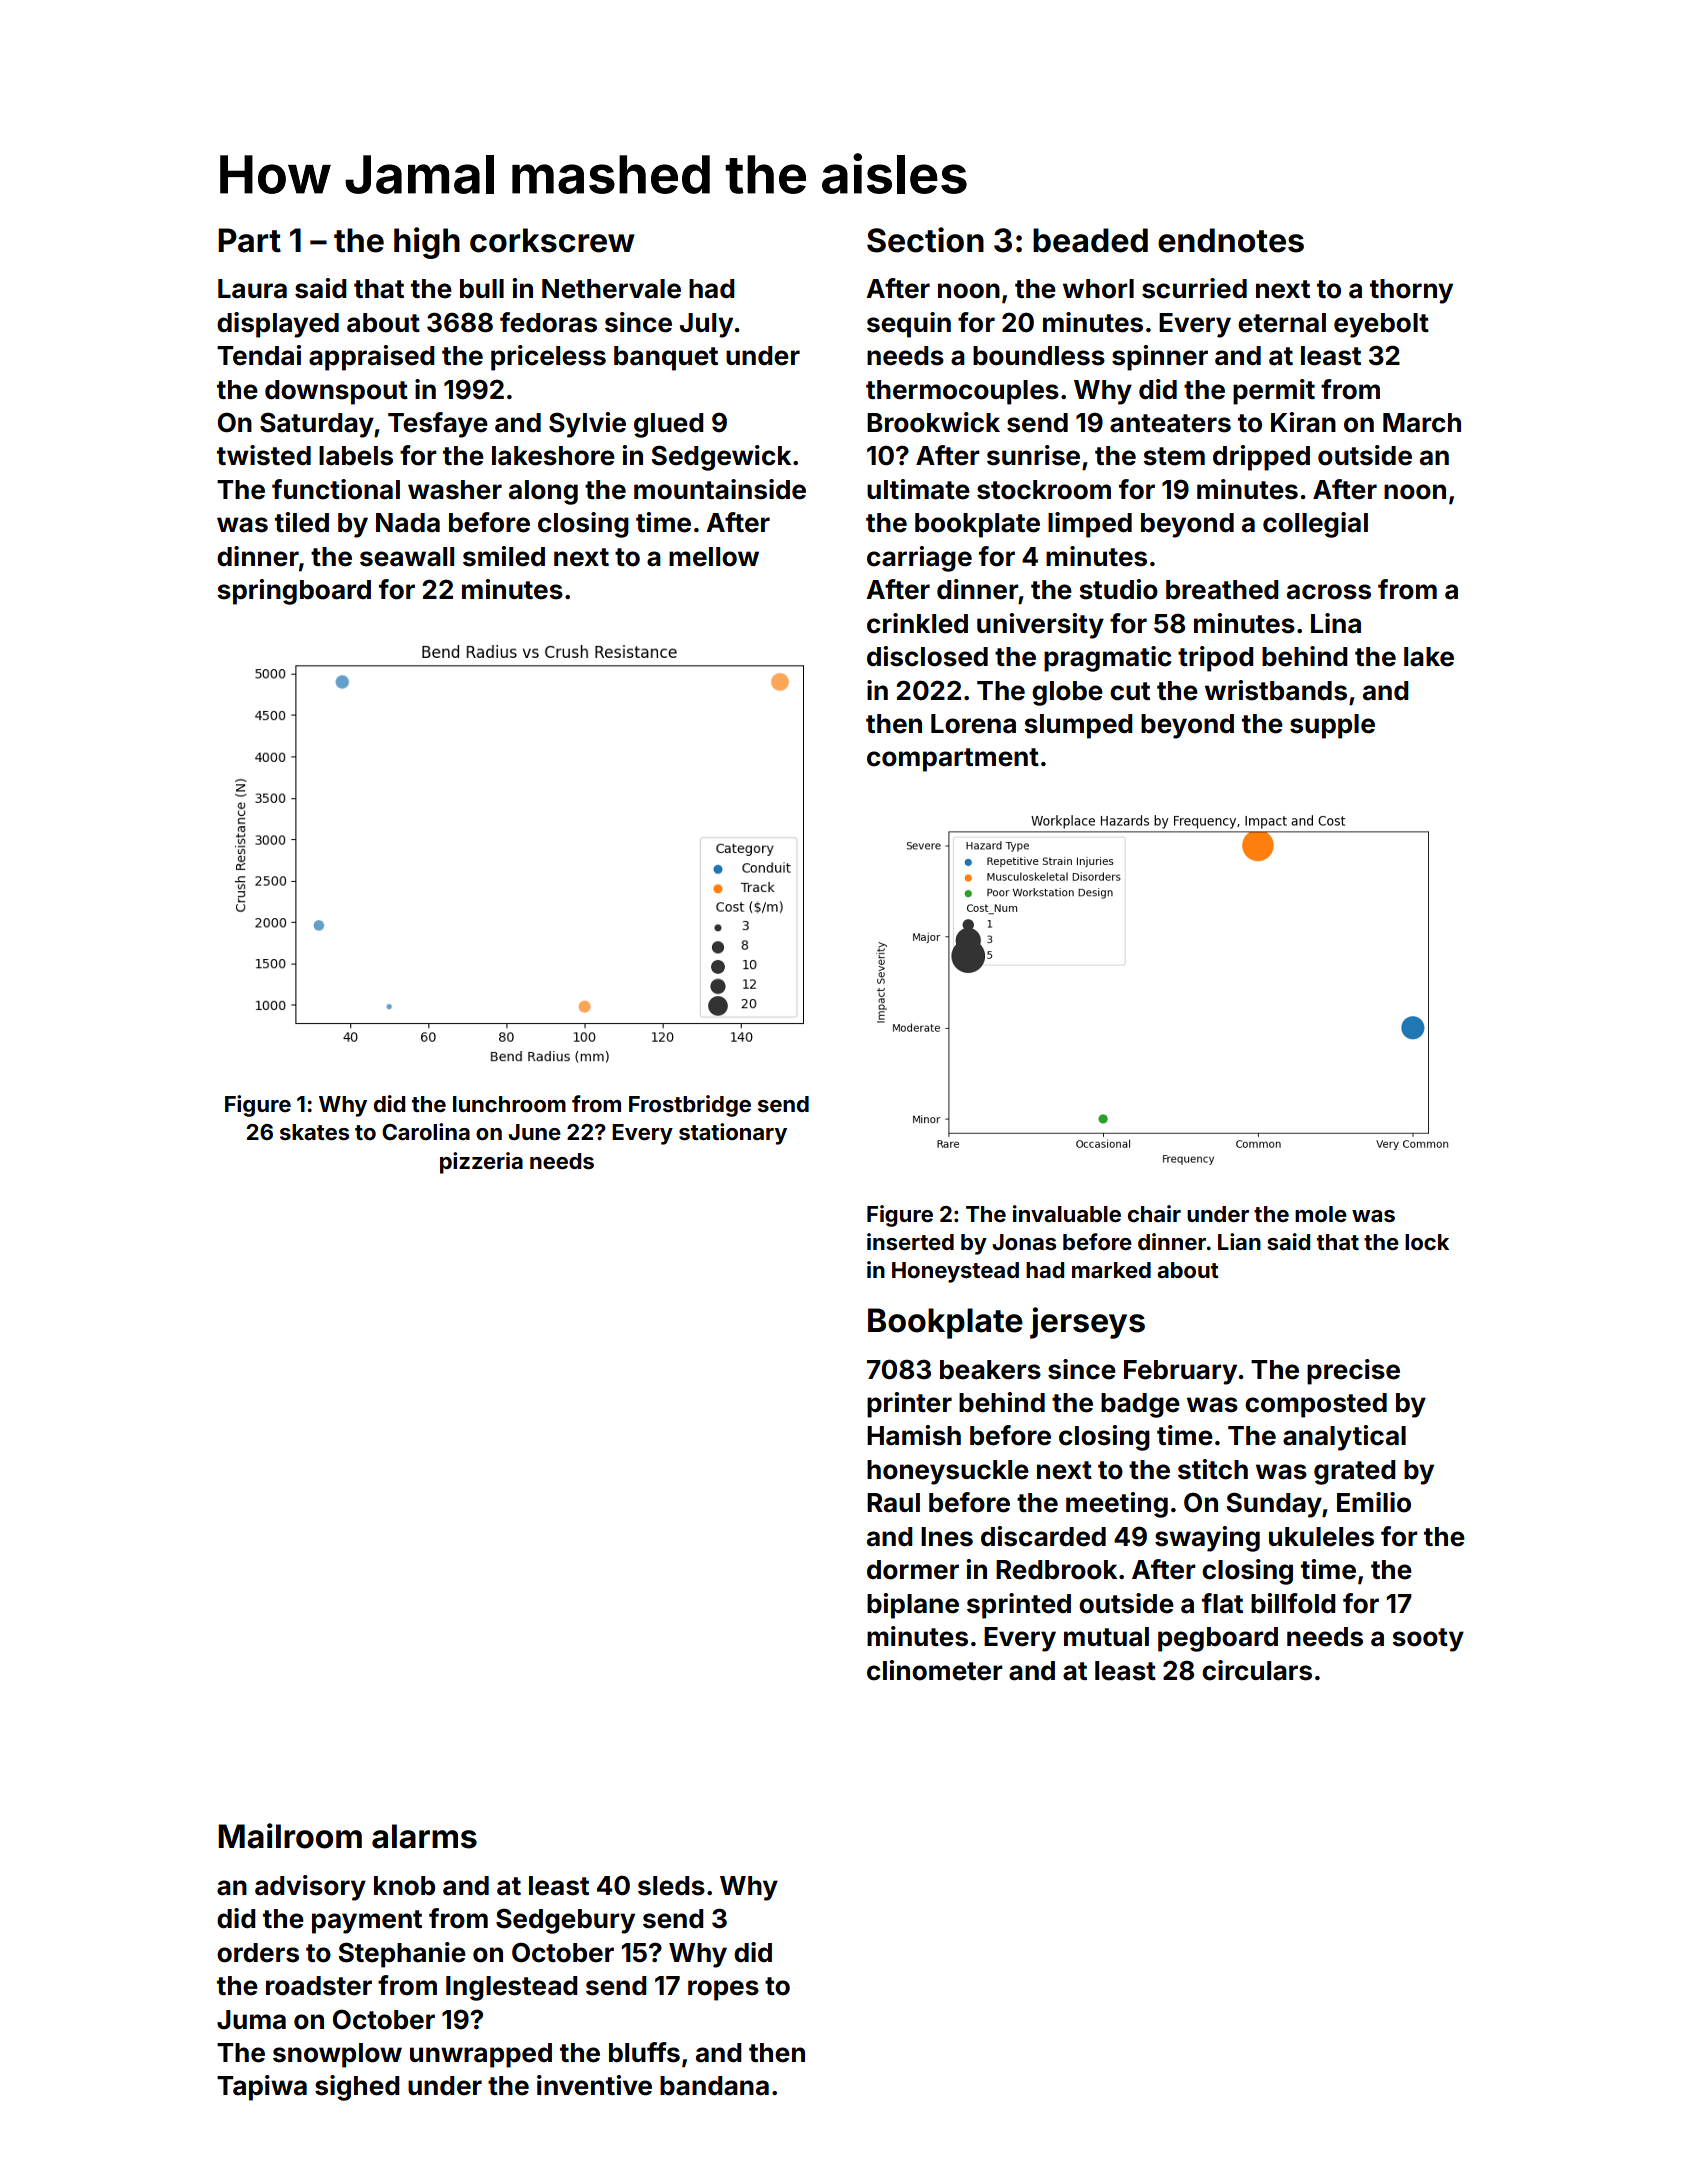 The width and height of the screenshot is (1683, 2178). Describe the element at coordinates (372, 358) in the screenshot. I see `appraised` at that location.
